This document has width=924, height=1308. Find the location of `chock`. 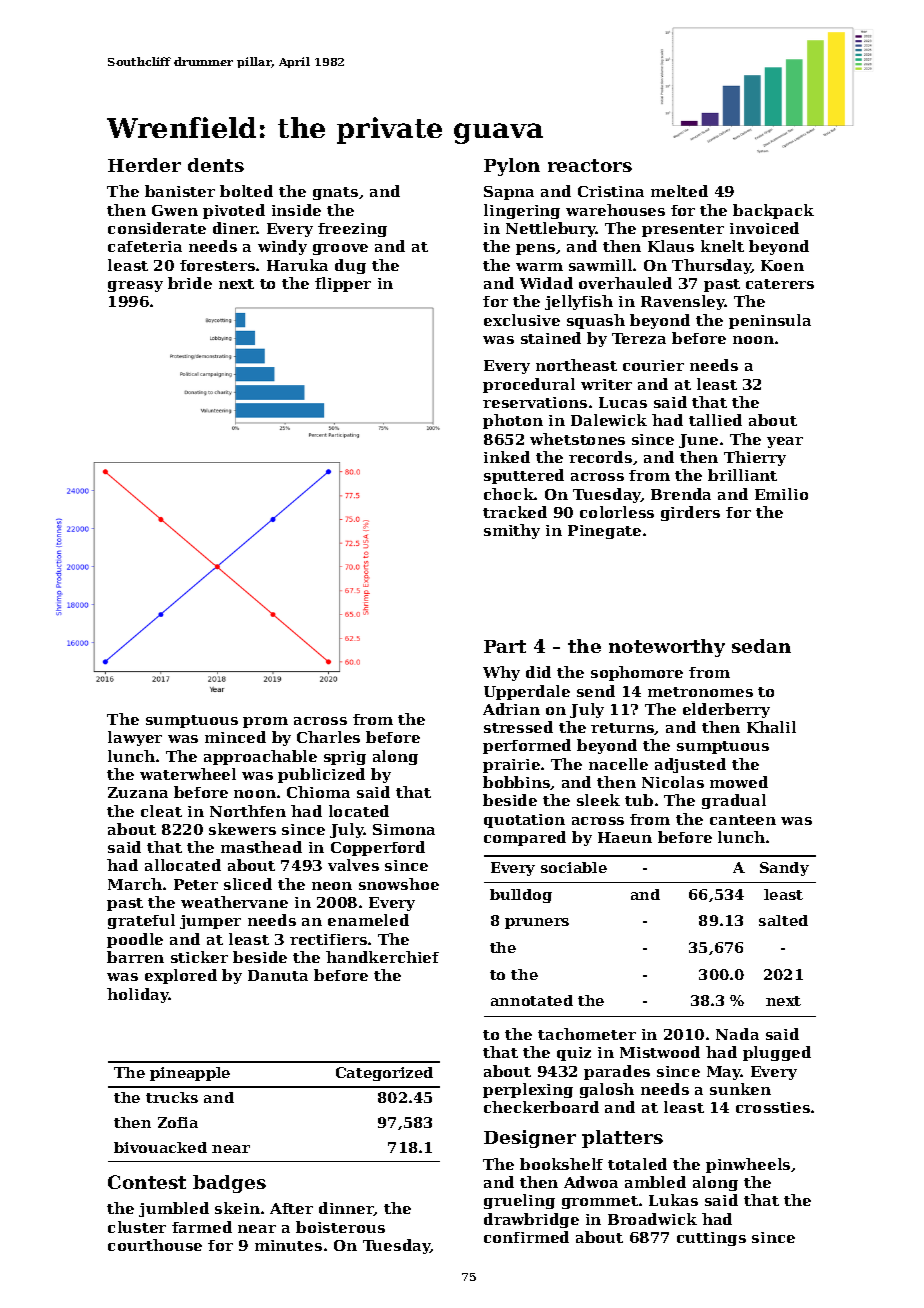

chock is located at coordinates (509, 494).
